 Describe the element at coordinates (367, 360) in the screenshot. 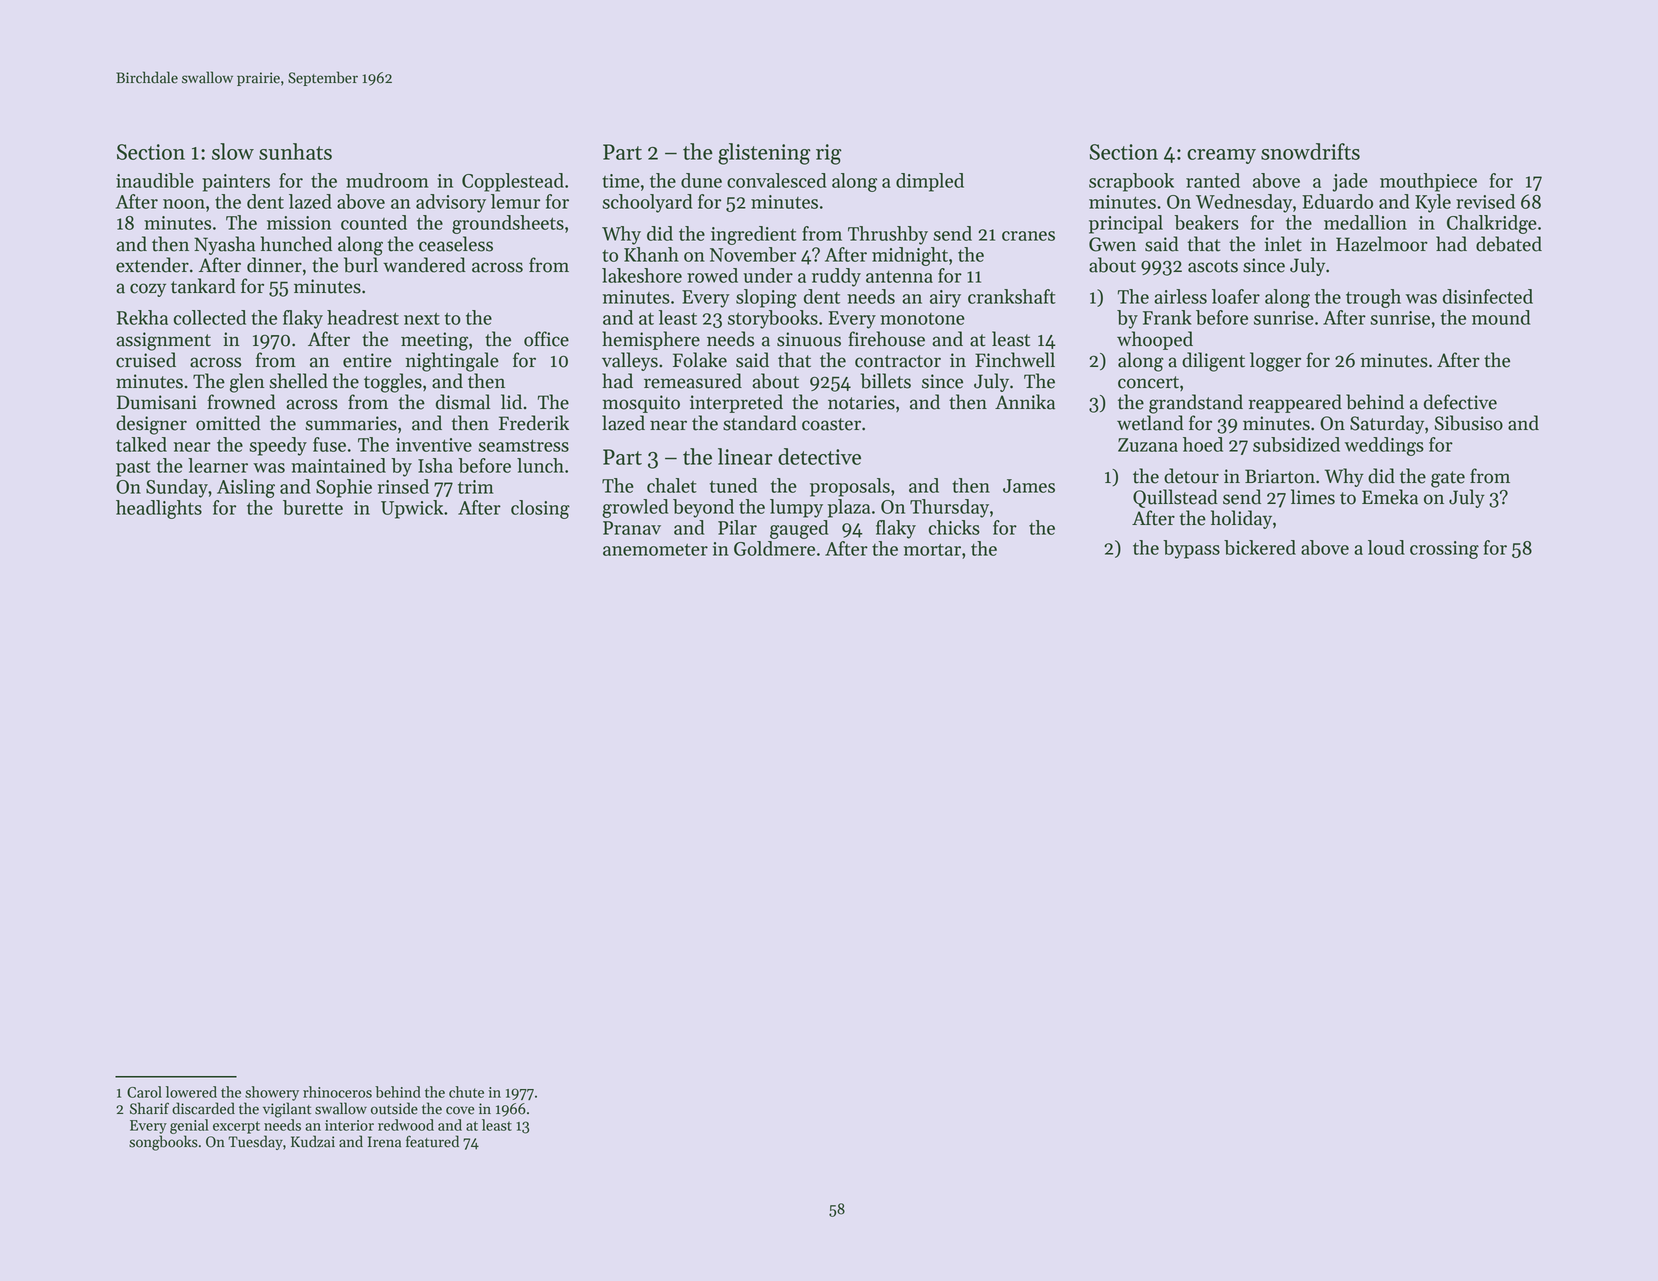

I see `entire` at that location.
